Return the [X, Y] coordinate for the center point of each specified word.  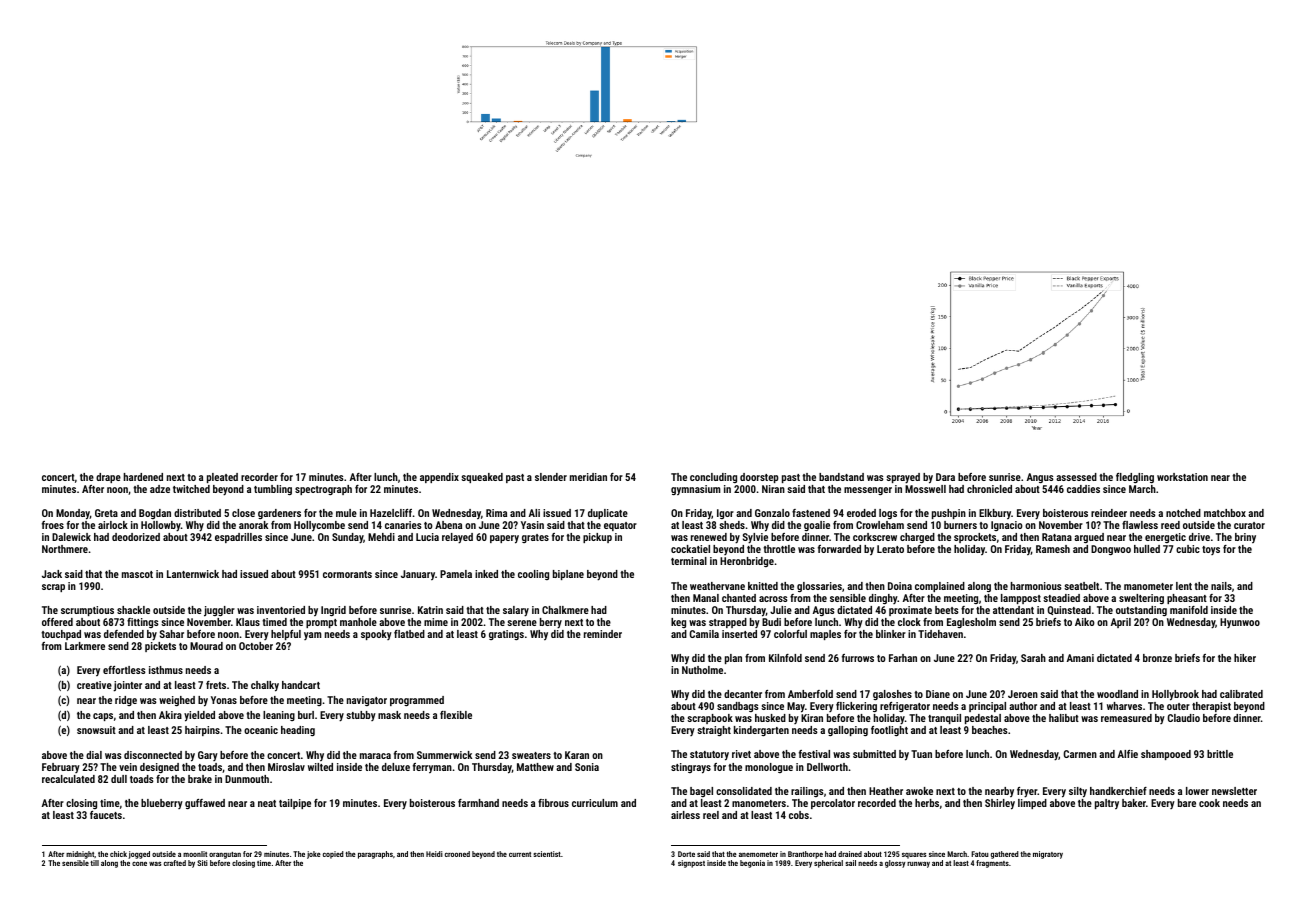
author [1023, 706]
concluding [713, 478]
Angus [1040, 478]
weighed [177, 701]
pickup [597, 538]
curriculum [595, 803]
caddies [1083, 489]
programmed [417, 701]
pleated [222, 478]
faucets [106, 815]
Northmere [65, 549]
